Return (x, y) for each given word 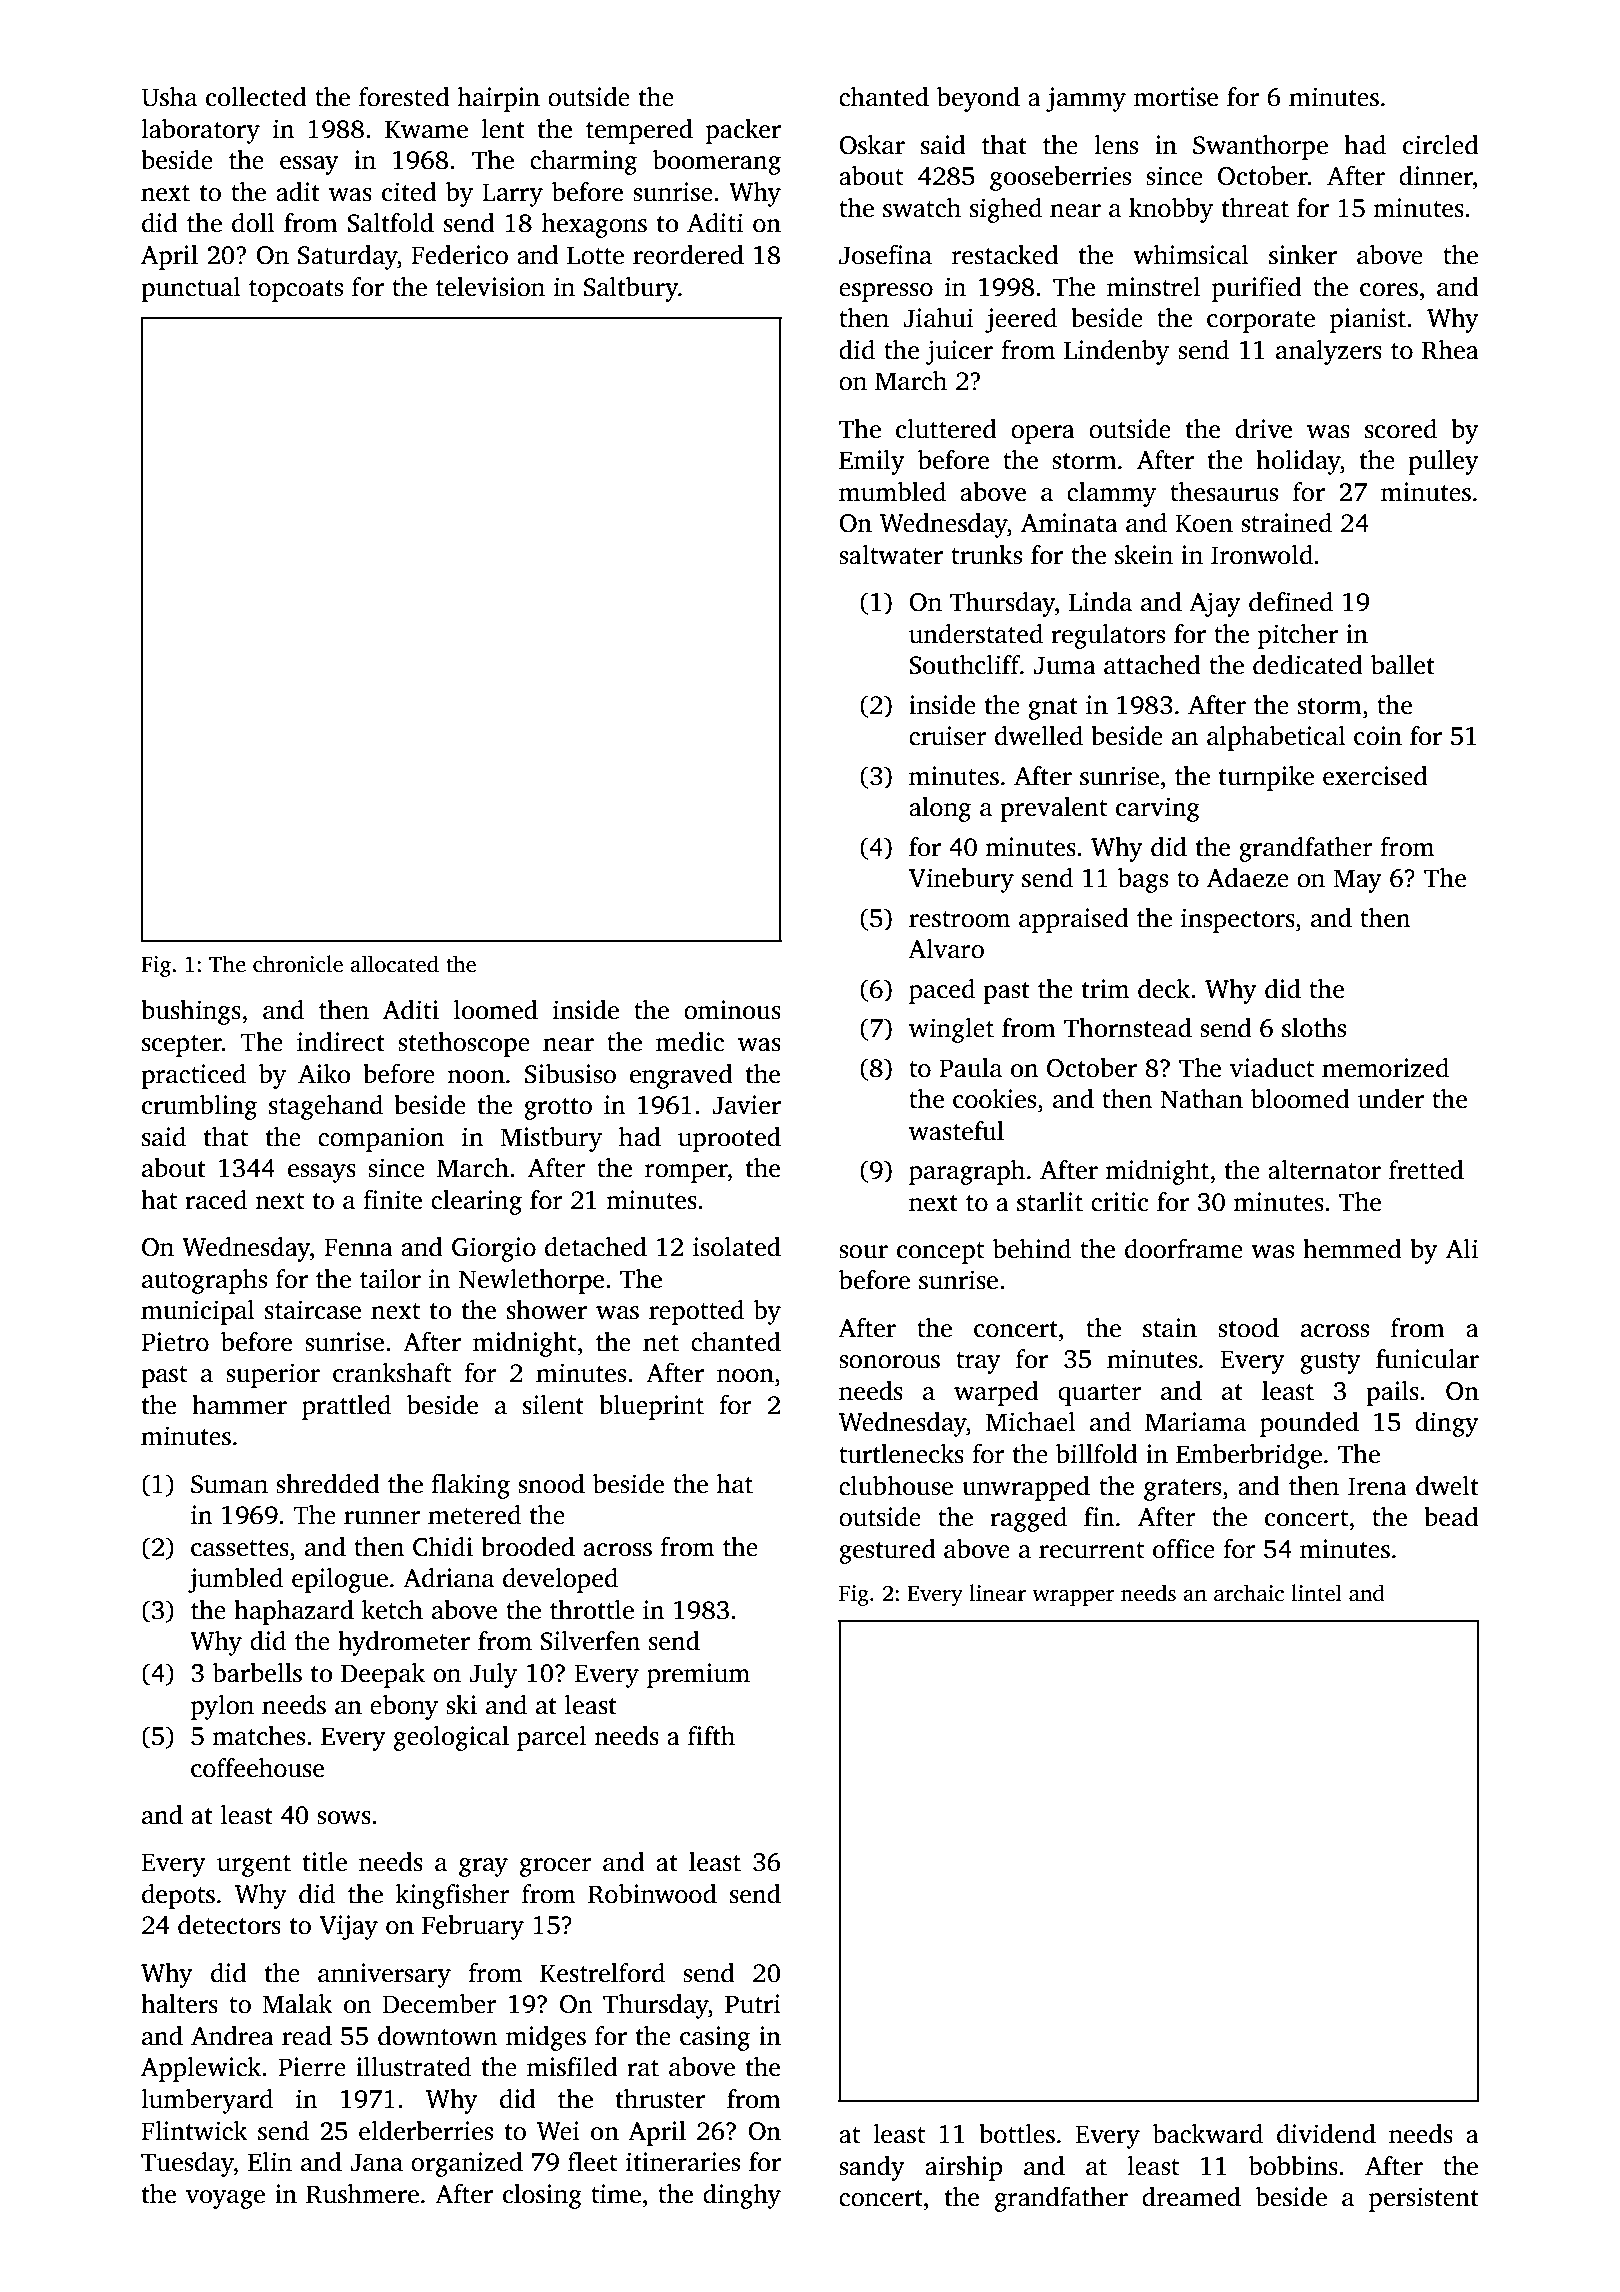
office (1184, 1549)
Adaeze (1248, 878)
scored (1401, 429)
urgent (254, 1866)
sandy (872, 2168)
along (940, 809)
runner (382, 1518)
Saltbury (631, 289)
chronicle (298, 964)
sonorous (889, 1362)
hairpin (499, 99)
